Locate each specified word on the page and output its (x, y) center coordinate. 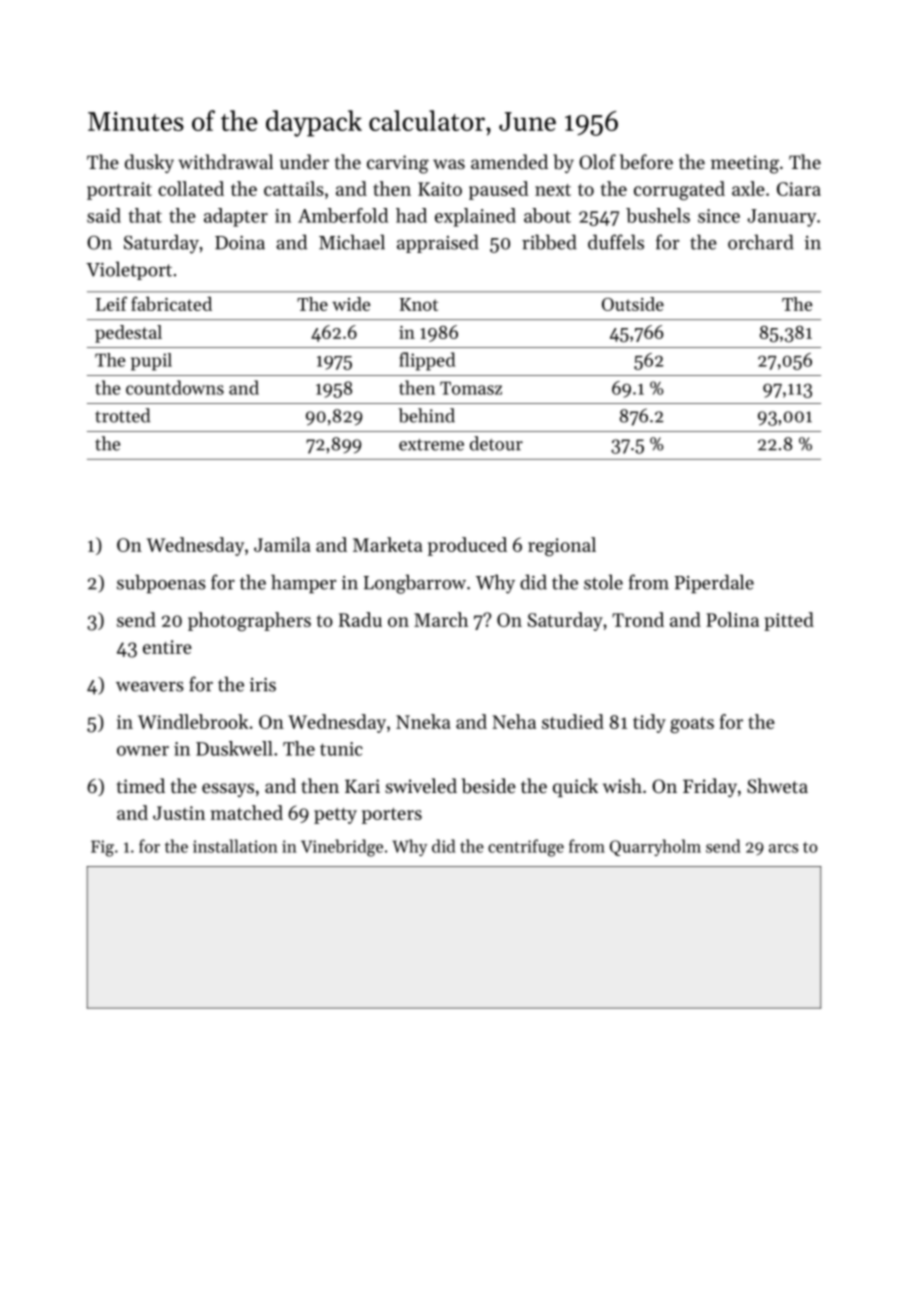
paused (499, 190)
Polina (732, 619)
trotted (122, 415)
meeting (745, 164)
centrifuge (526, 848)
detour (496, 443)
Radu (360, 619)
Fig (102, 848)
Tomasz (471, 388)
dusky (149, 163)
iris (263, 685)
